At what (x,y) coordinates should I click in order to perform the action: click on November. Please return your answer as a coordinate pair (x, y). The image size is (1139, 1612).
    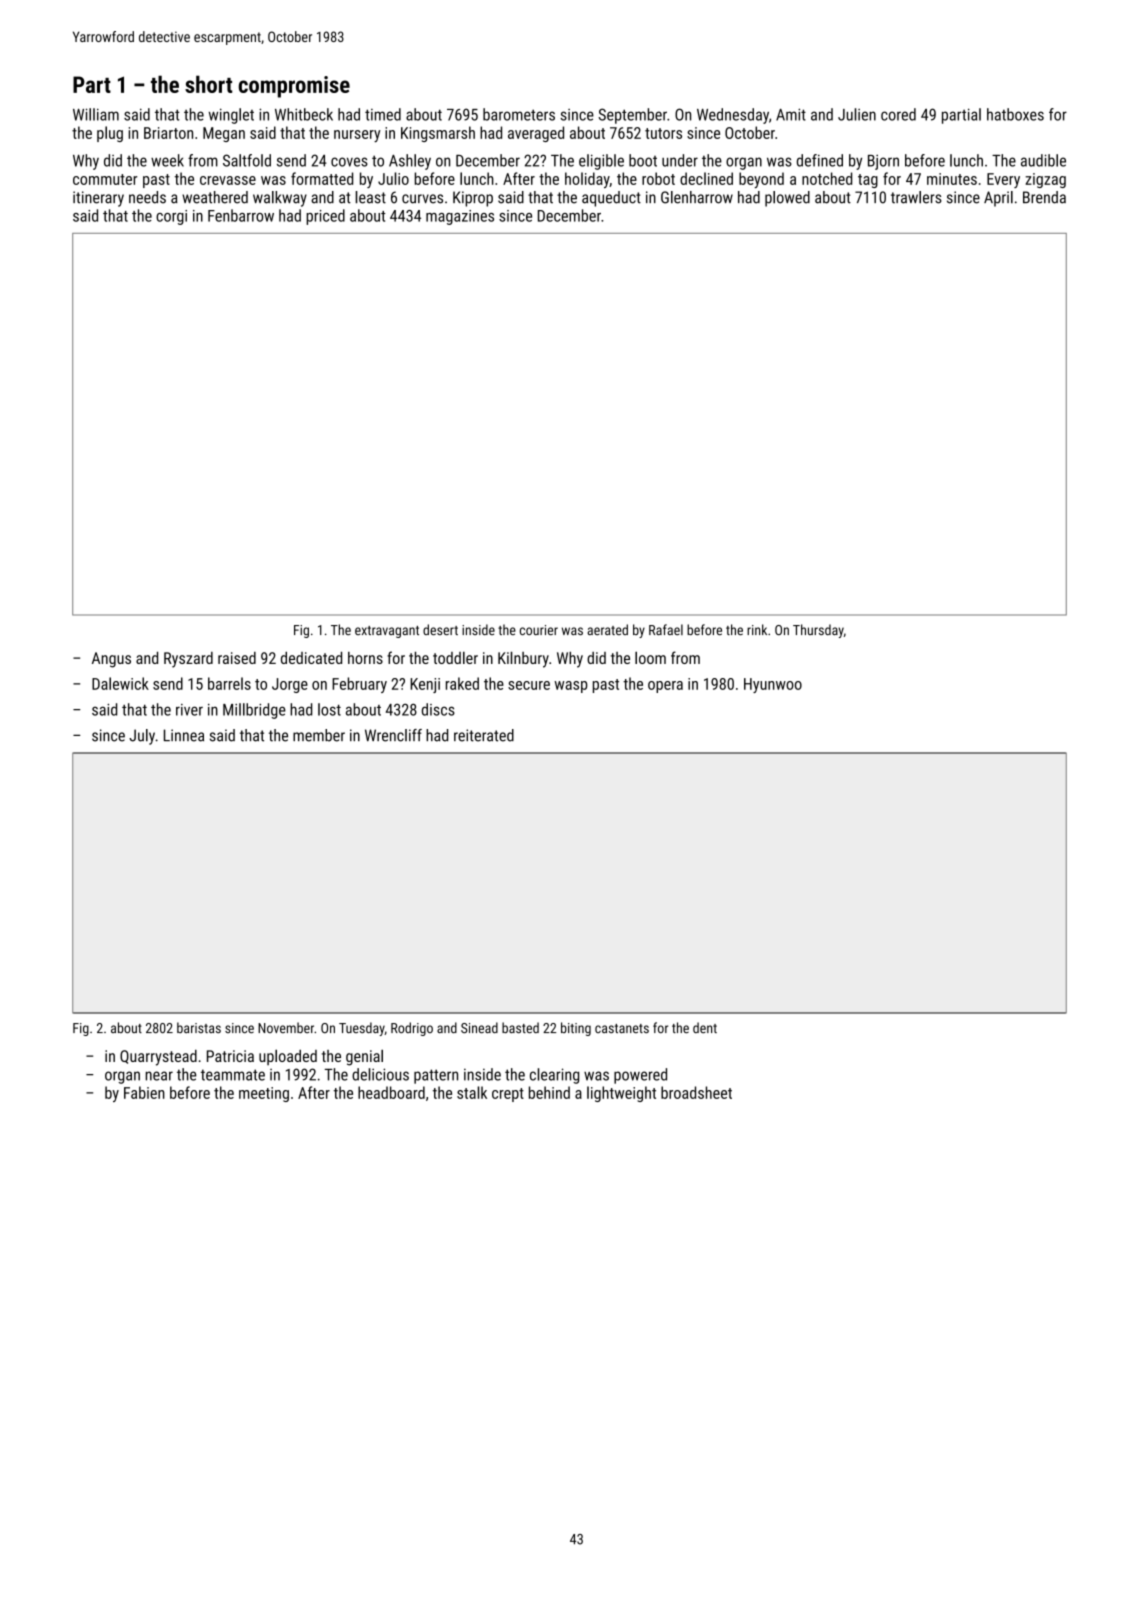
    Looking at the image, I should click on (286, 1027).
